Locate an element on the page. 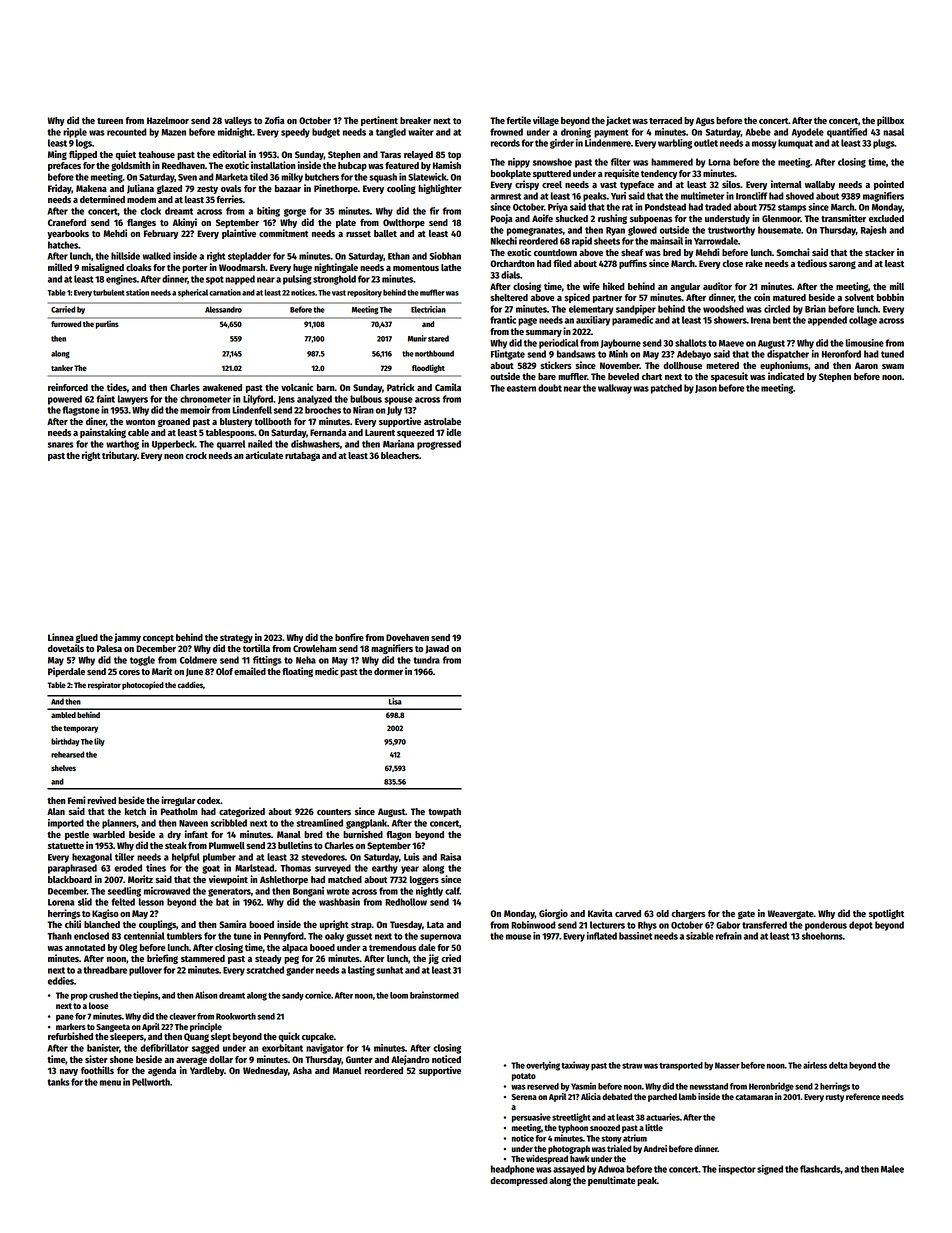 This document has height=1233, width=952. Jason is located at coordinates (706, 389).
